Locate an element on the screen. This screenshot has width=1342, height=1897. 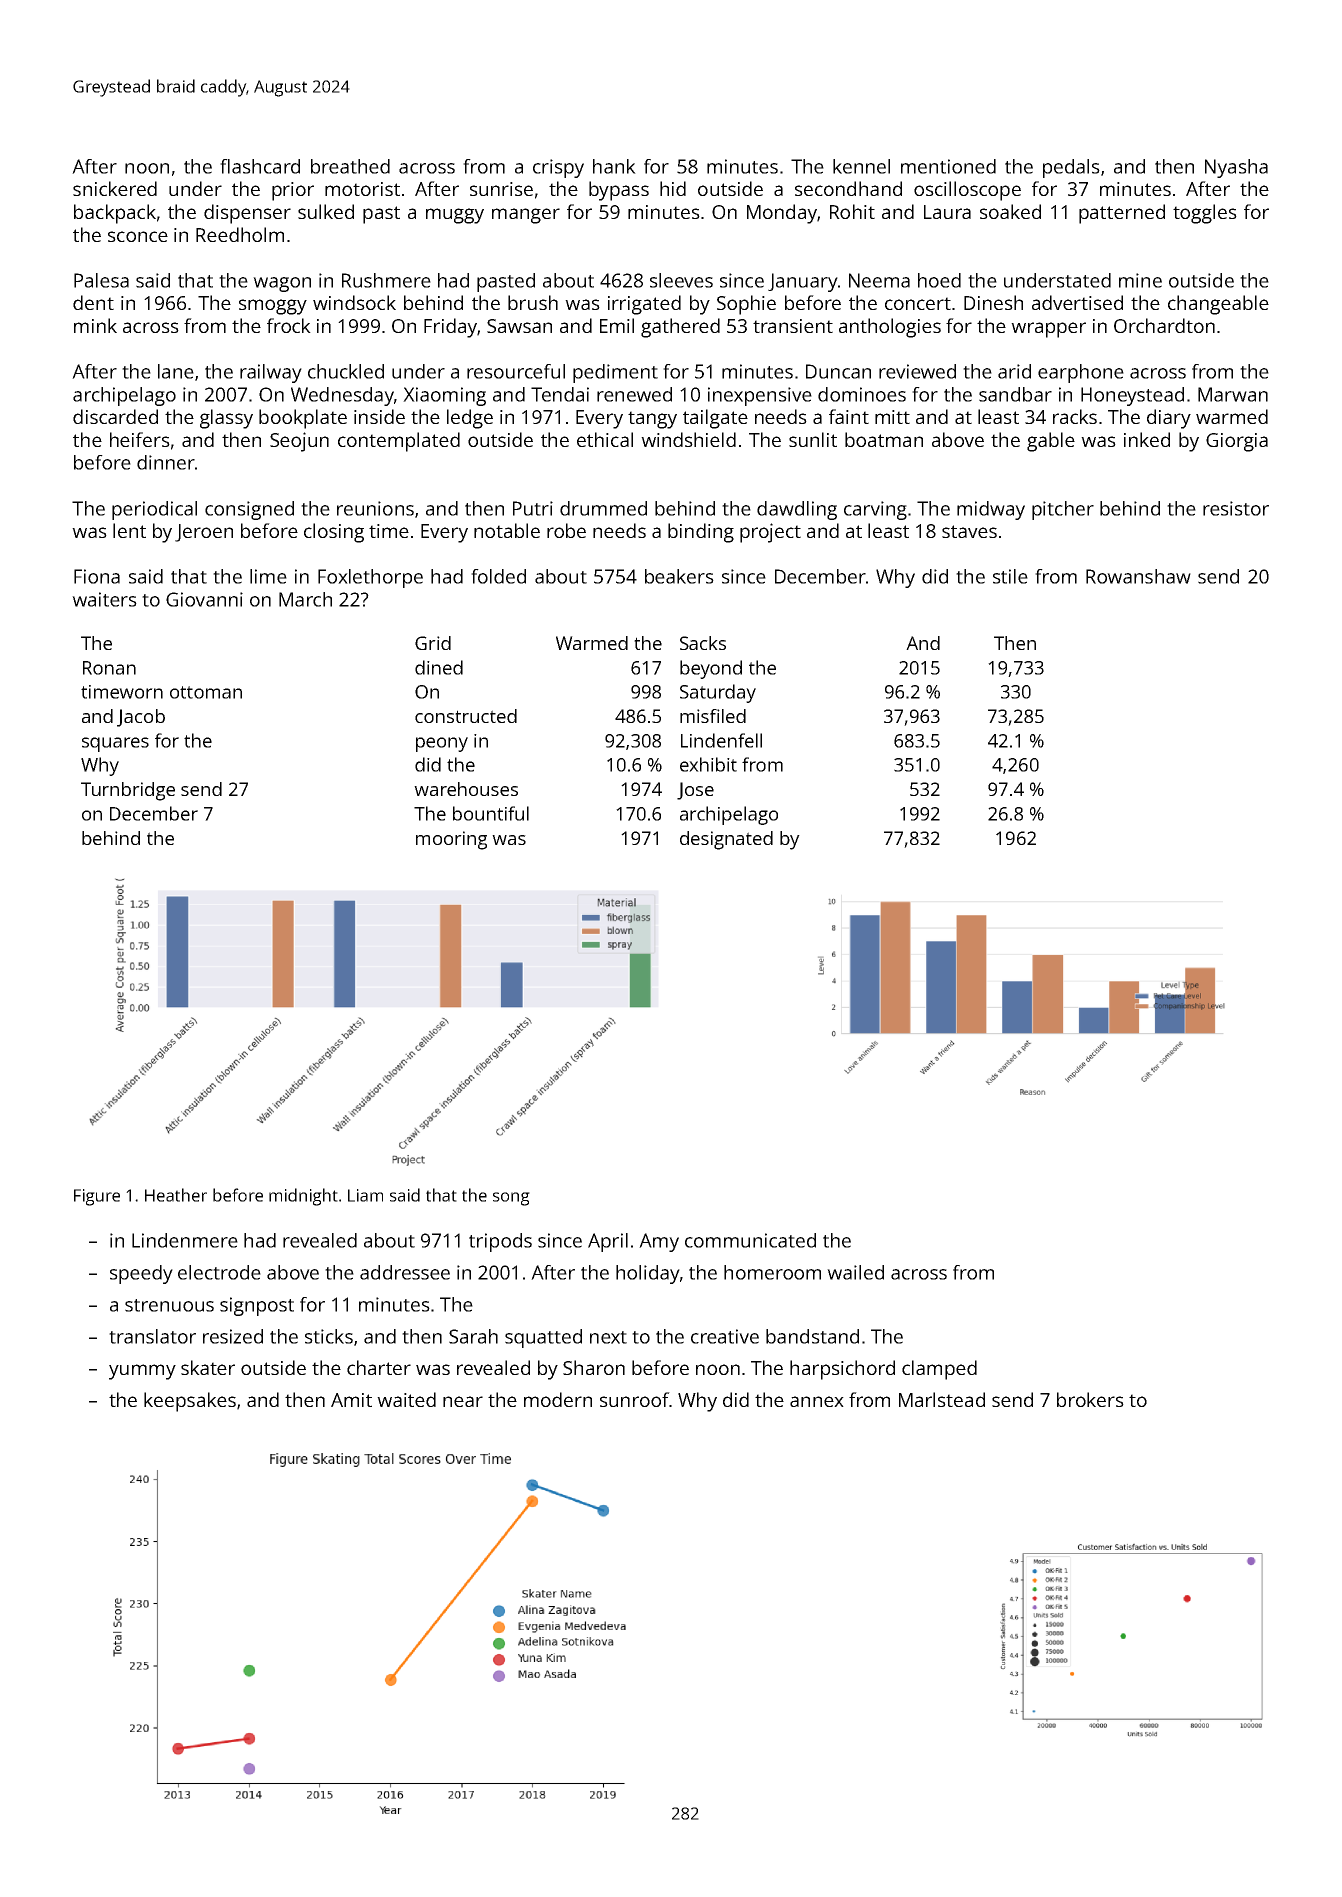
irrigated is located at coordinates (644, 305).
